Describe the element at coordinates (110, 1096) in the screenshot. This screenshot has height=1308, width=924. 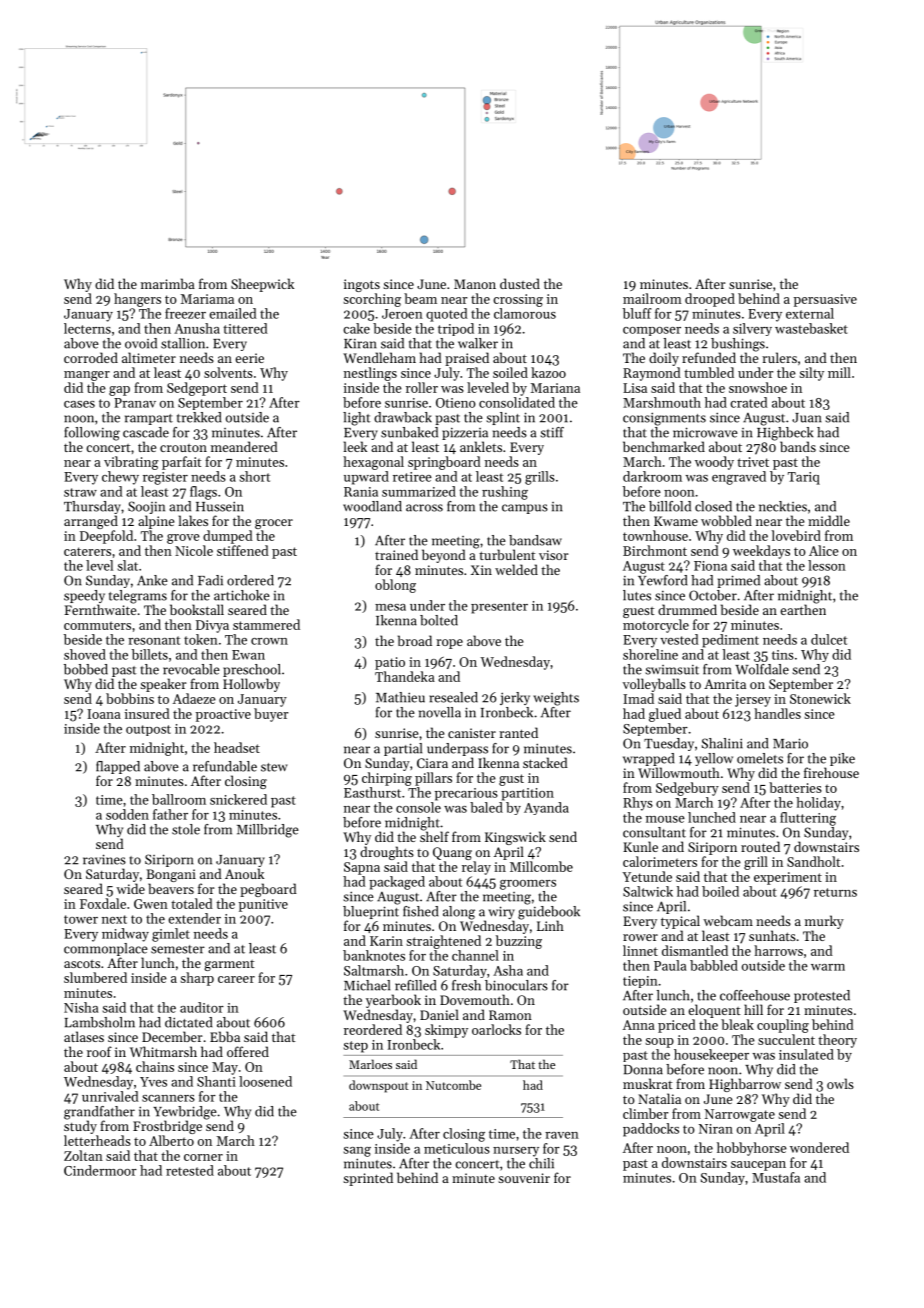
I see `unrivaled` at that location.
